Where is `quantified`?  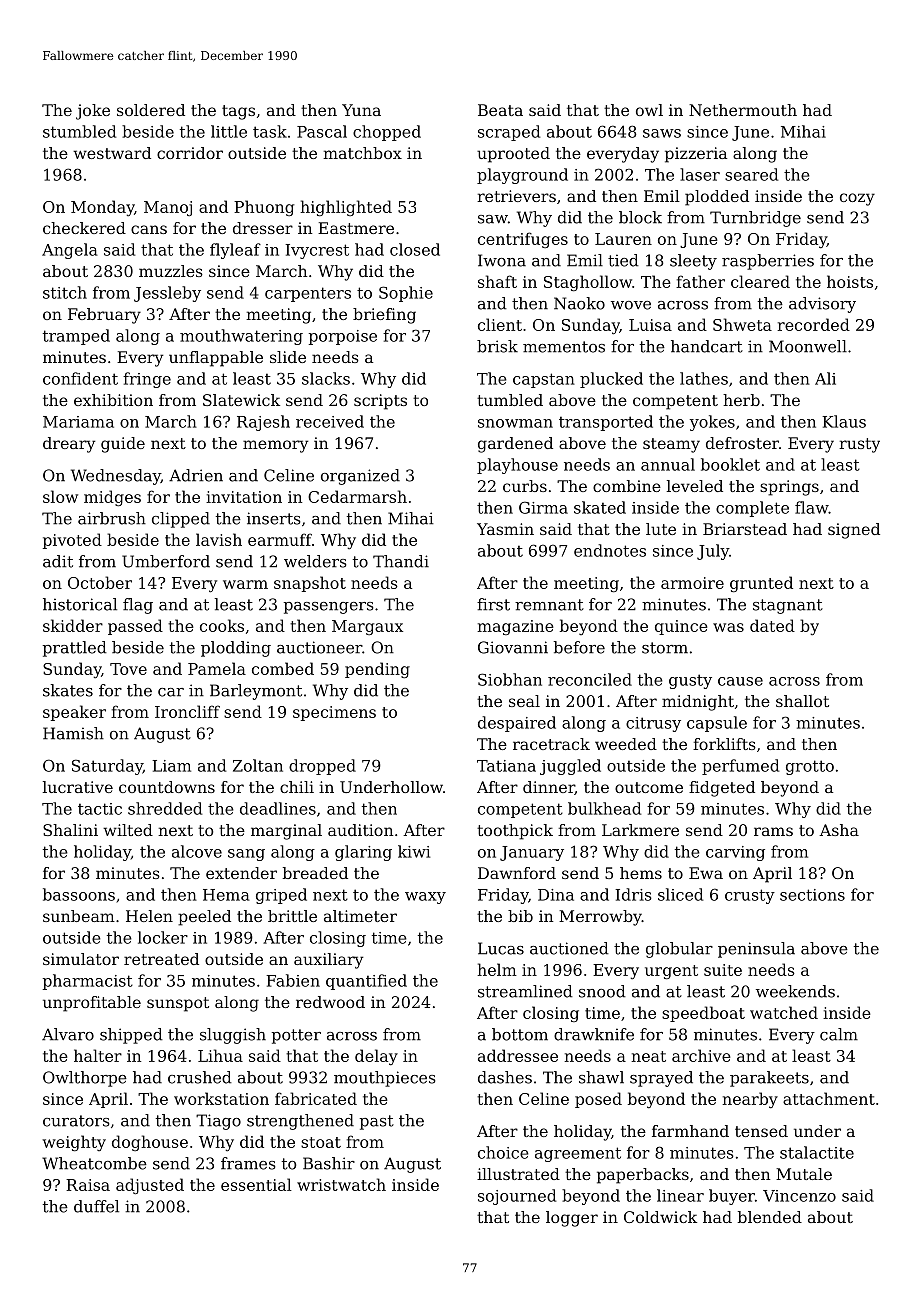 quantified is located at coordinates (366, 982).
